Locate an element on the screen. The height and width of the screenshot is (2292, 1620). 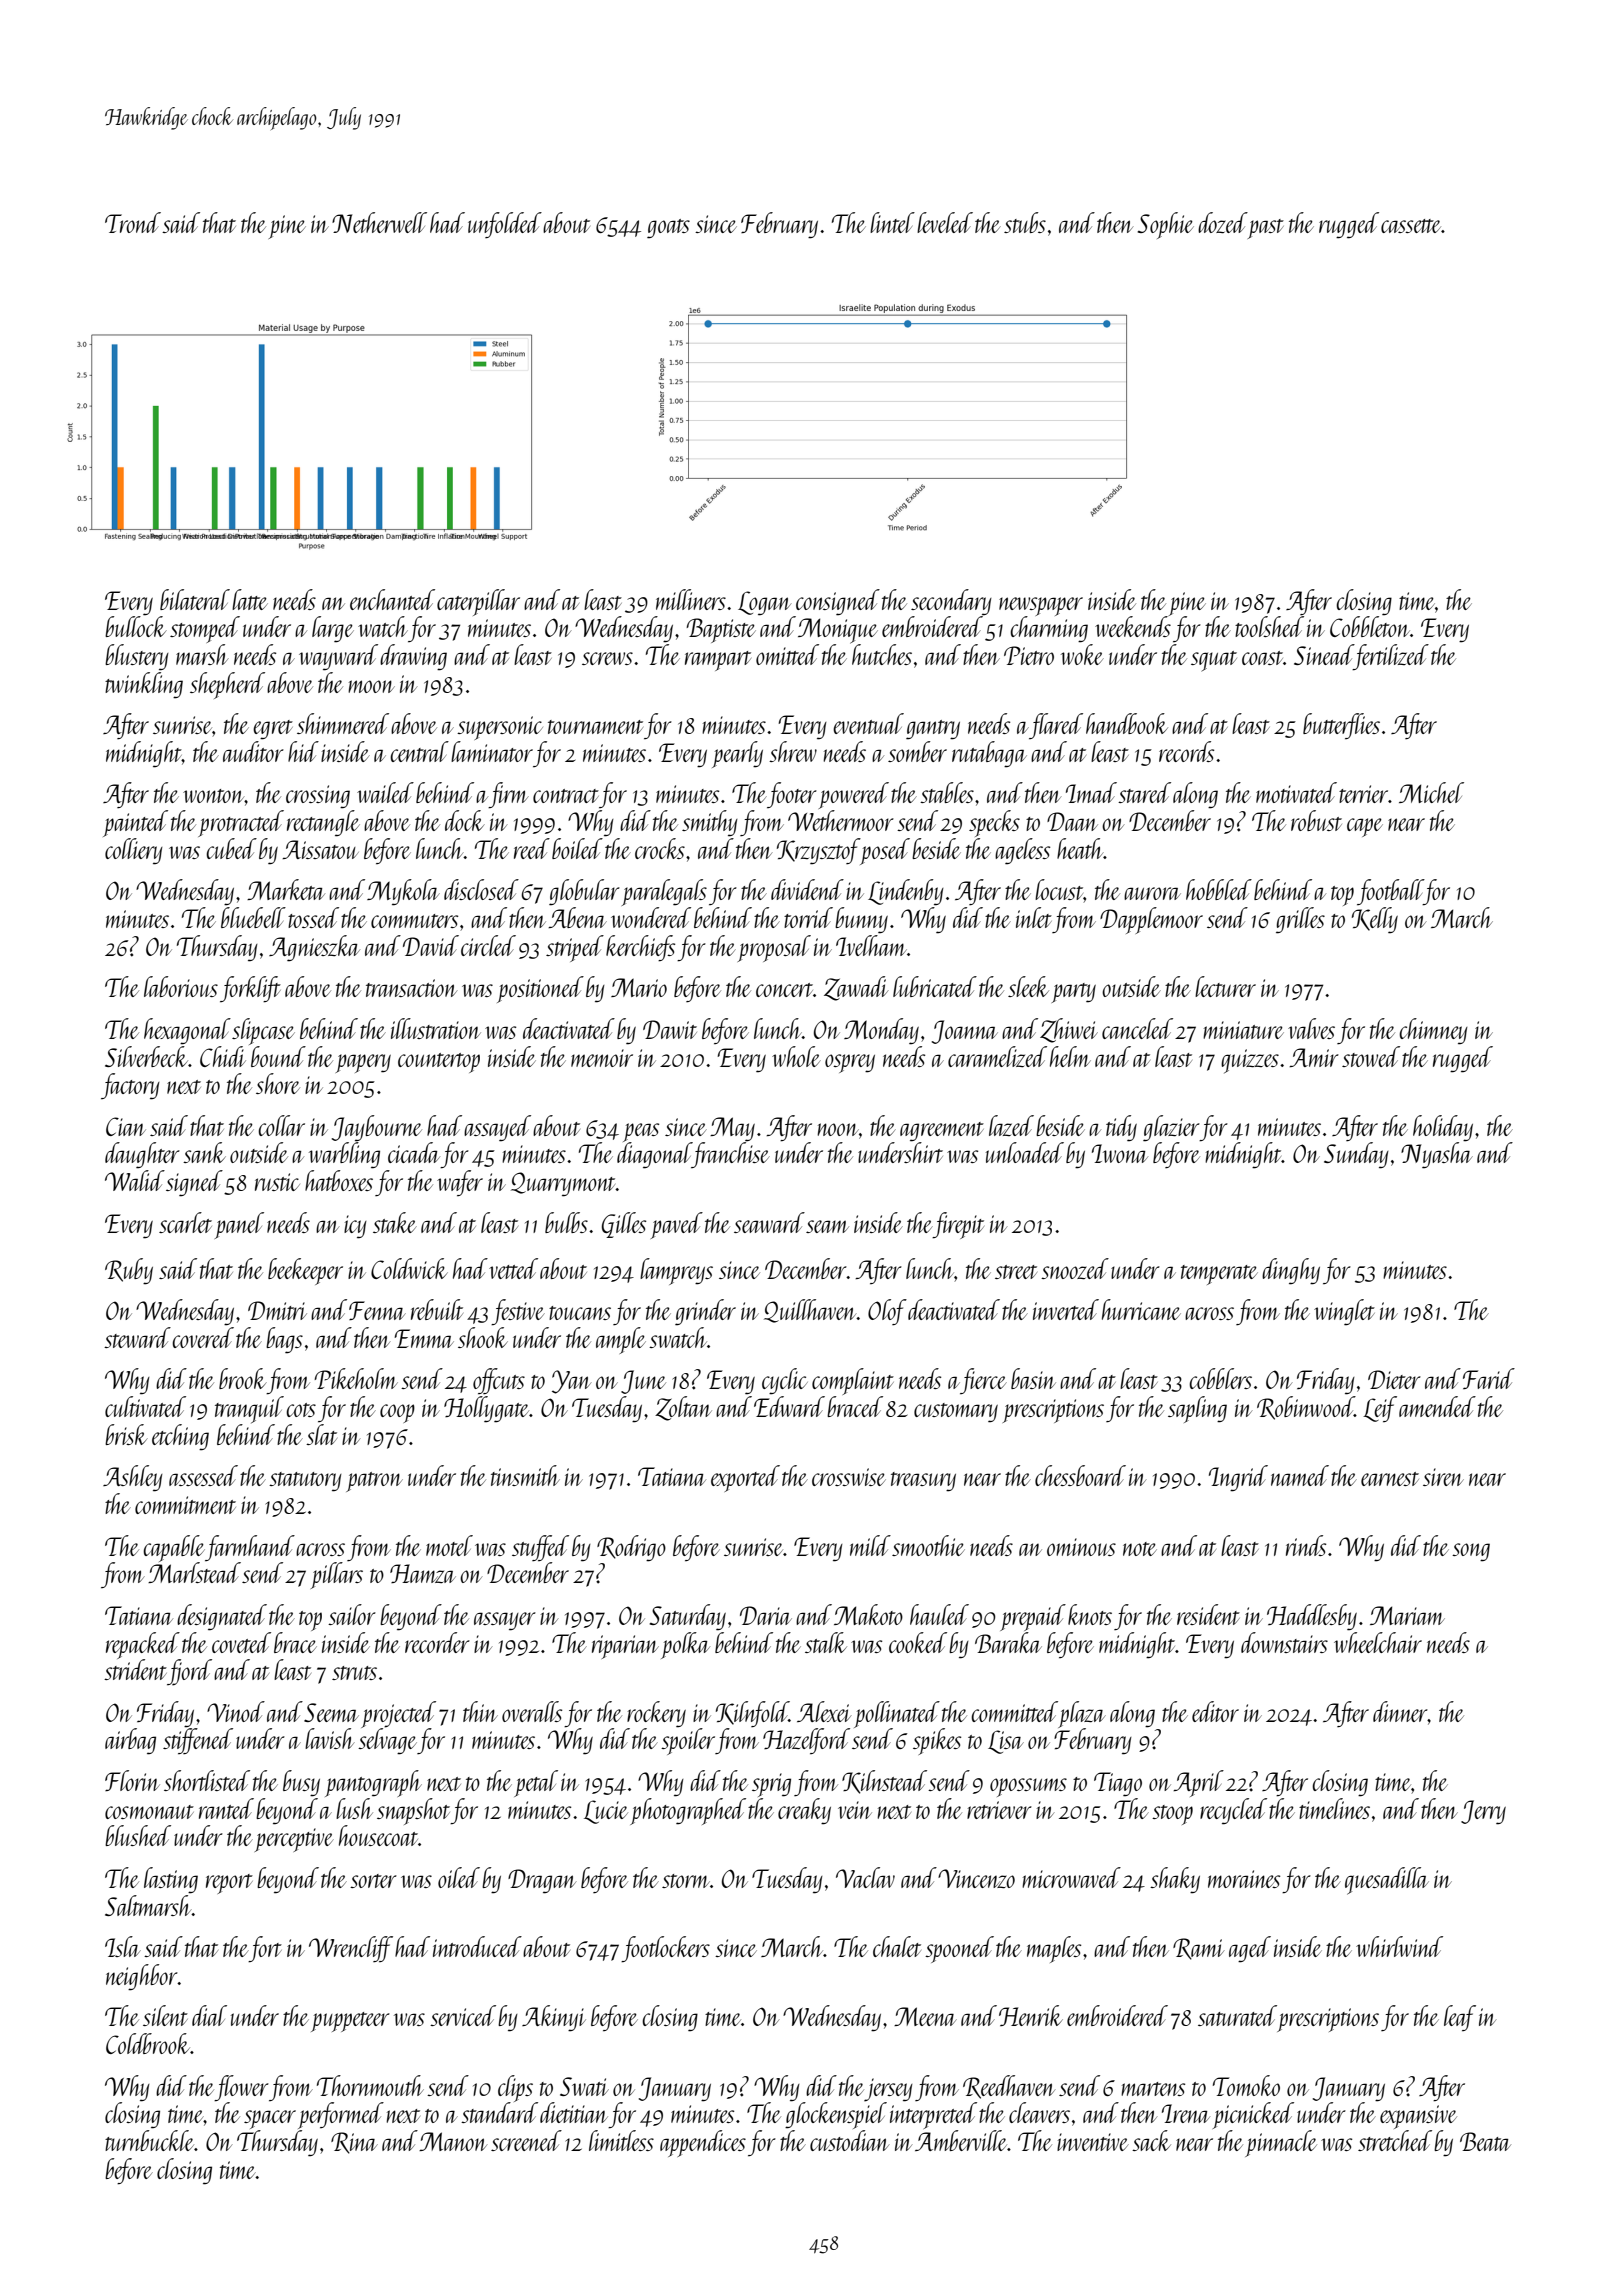
Sophie is located at coordinates (1165, 225).
